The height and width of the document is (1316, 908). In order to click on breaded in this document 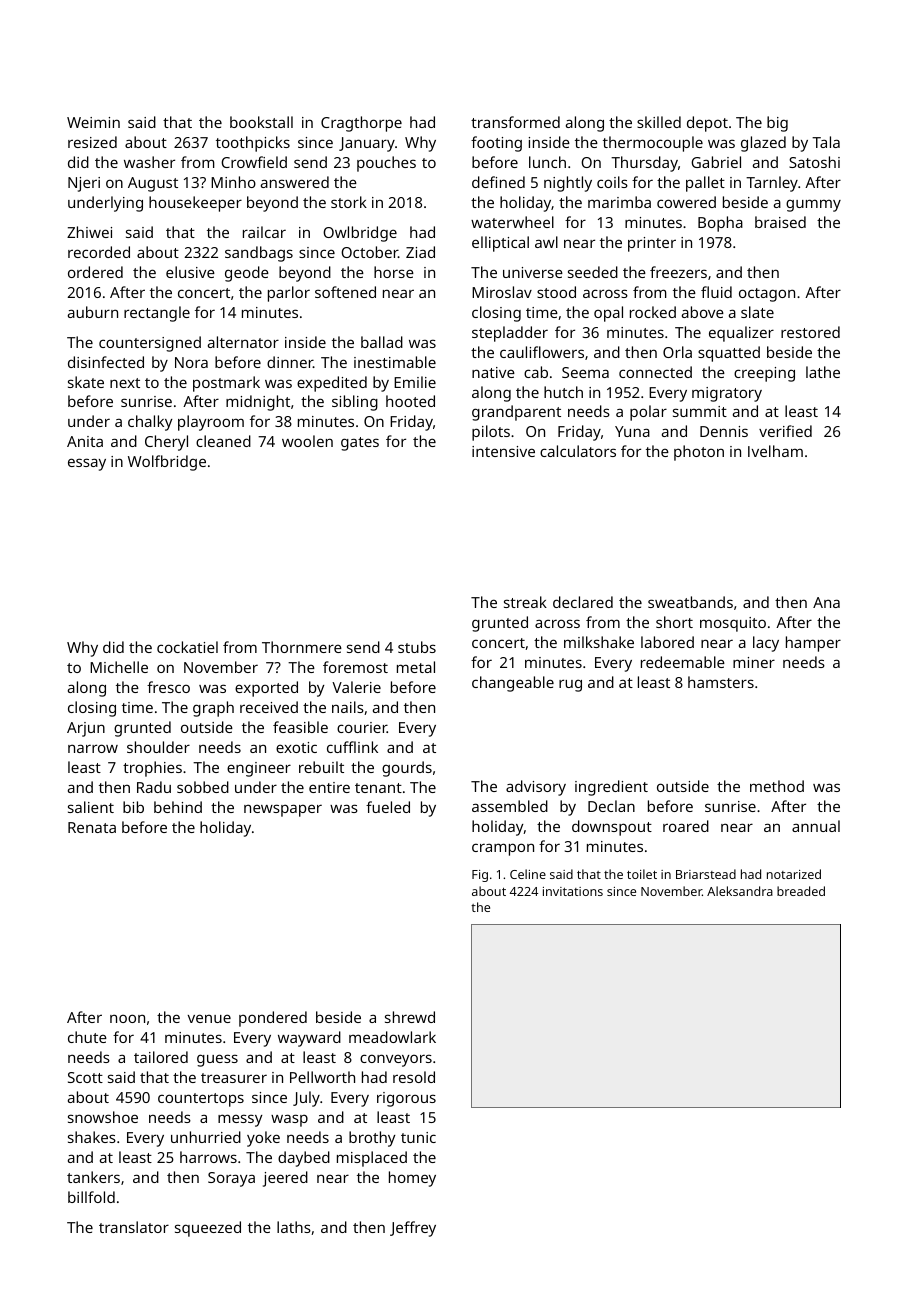, I will do `click(801, 891)`.
